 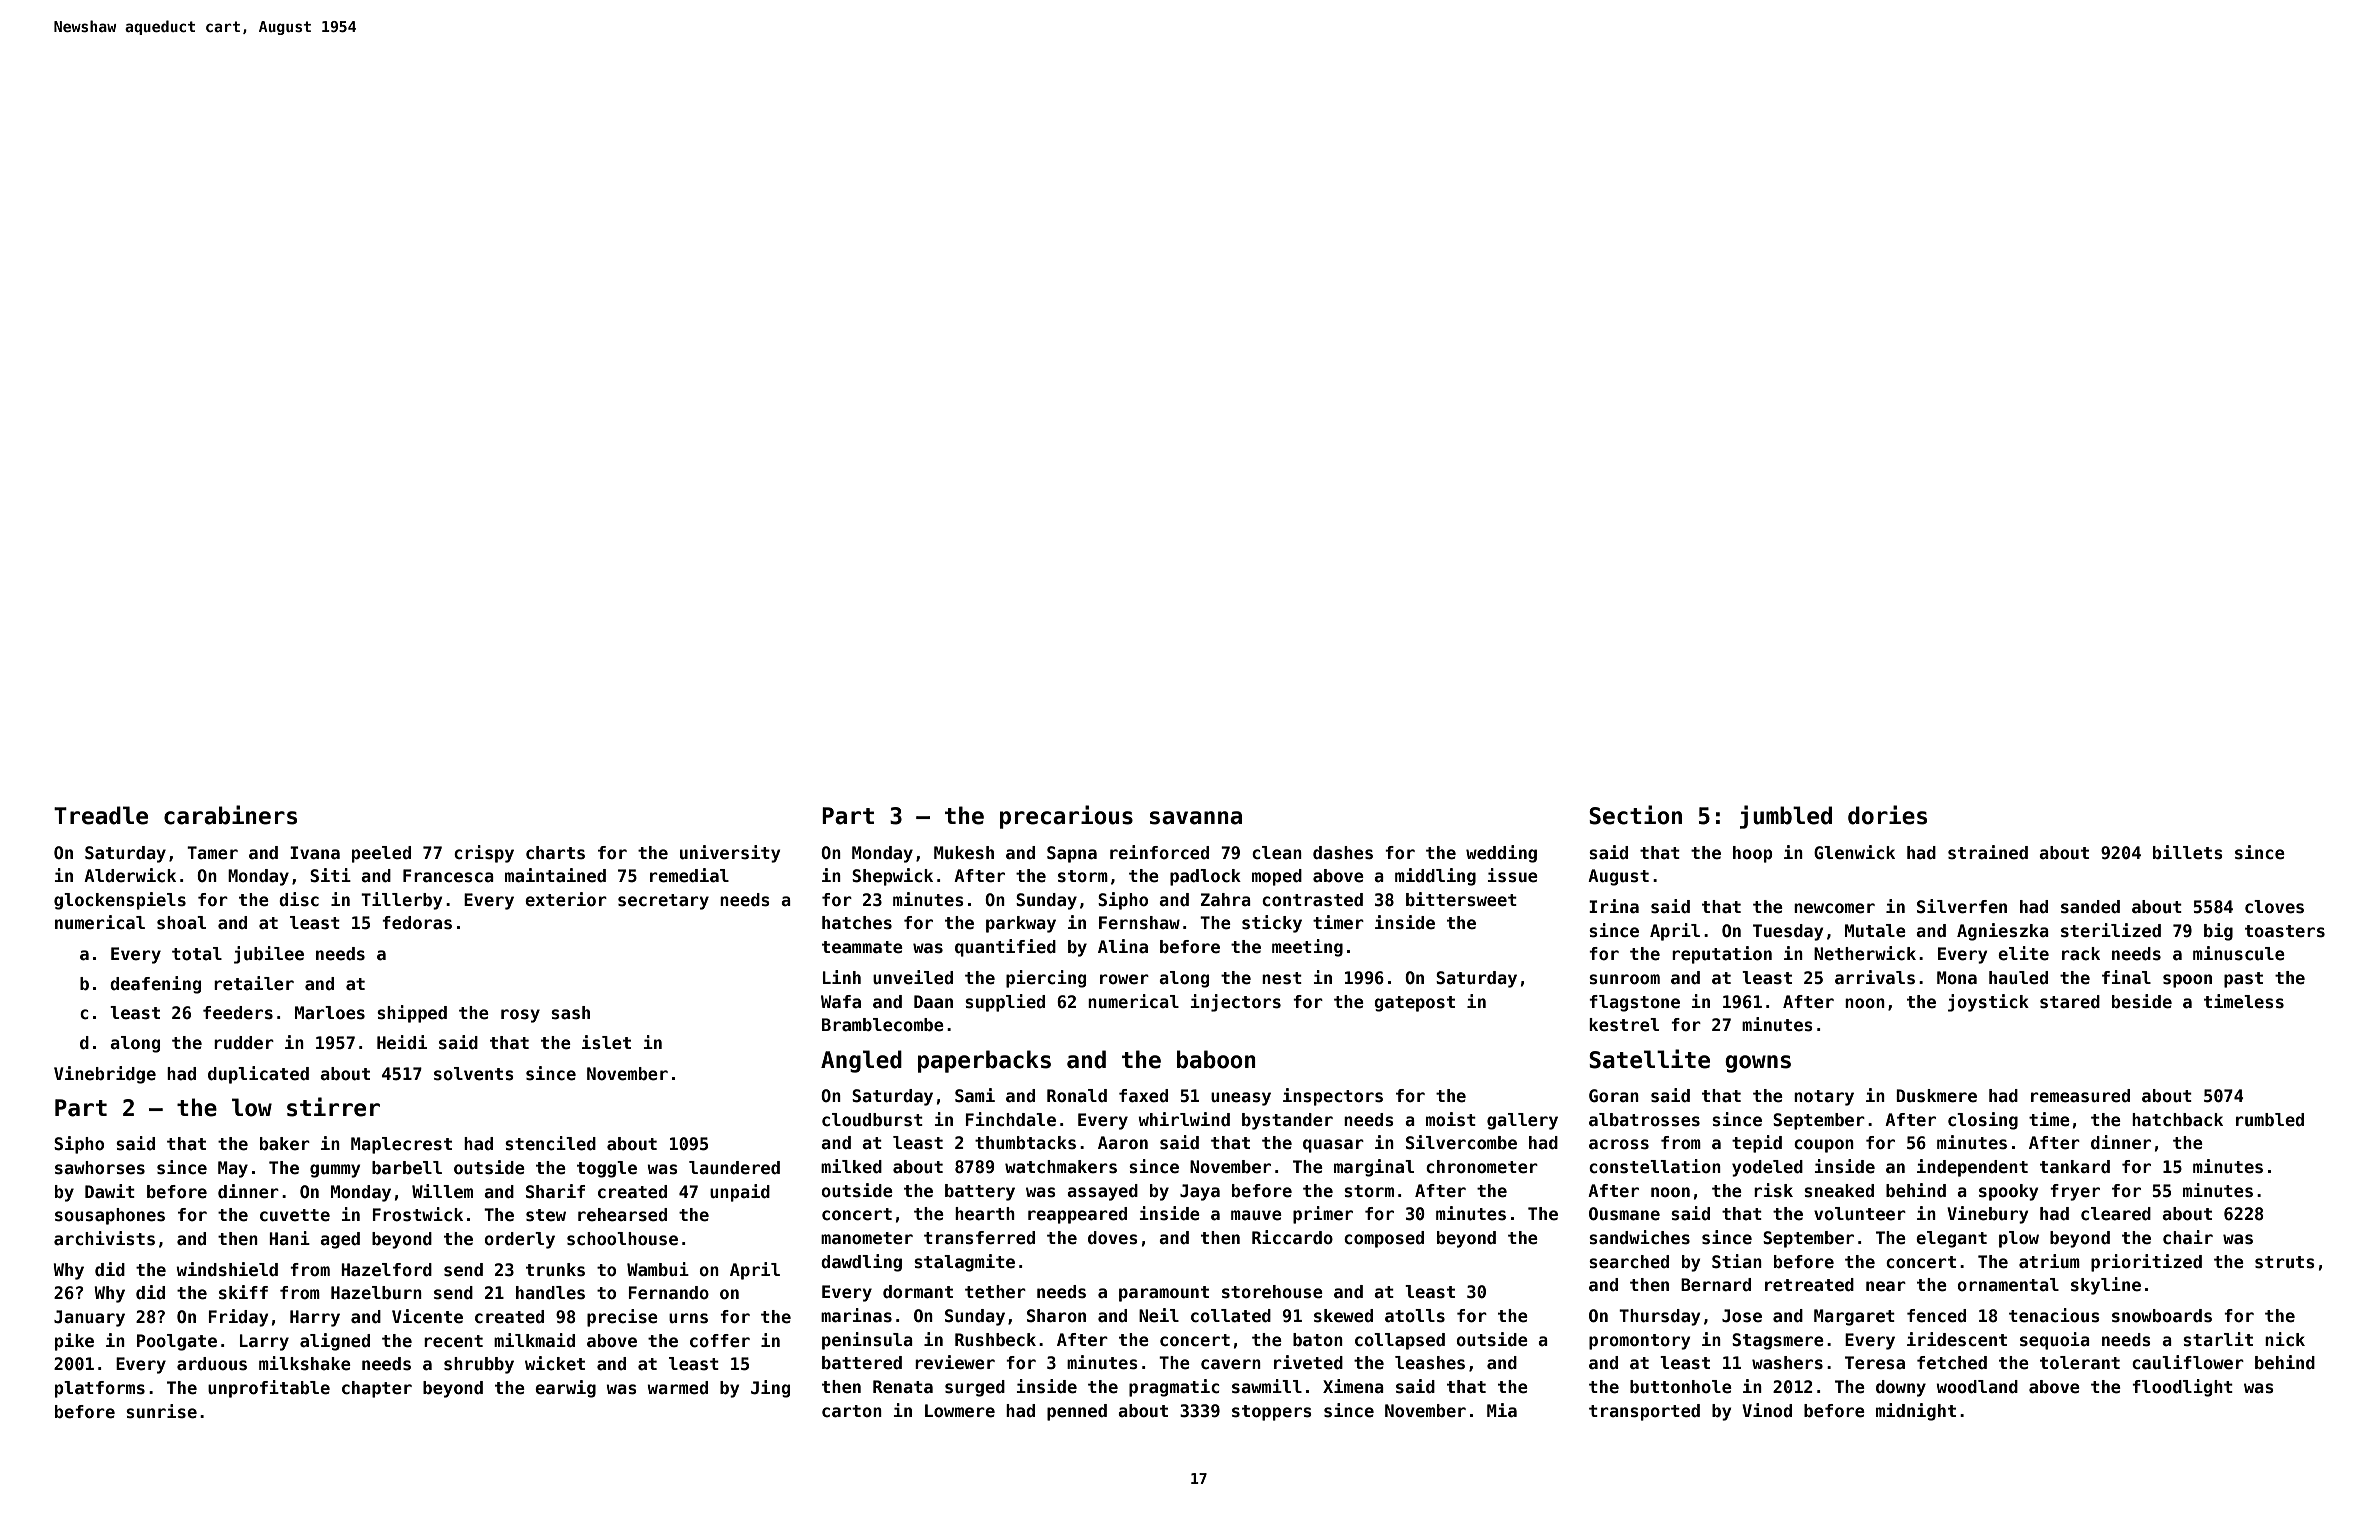 I want to click on prioritized, so click(x=2146, y=1263).
